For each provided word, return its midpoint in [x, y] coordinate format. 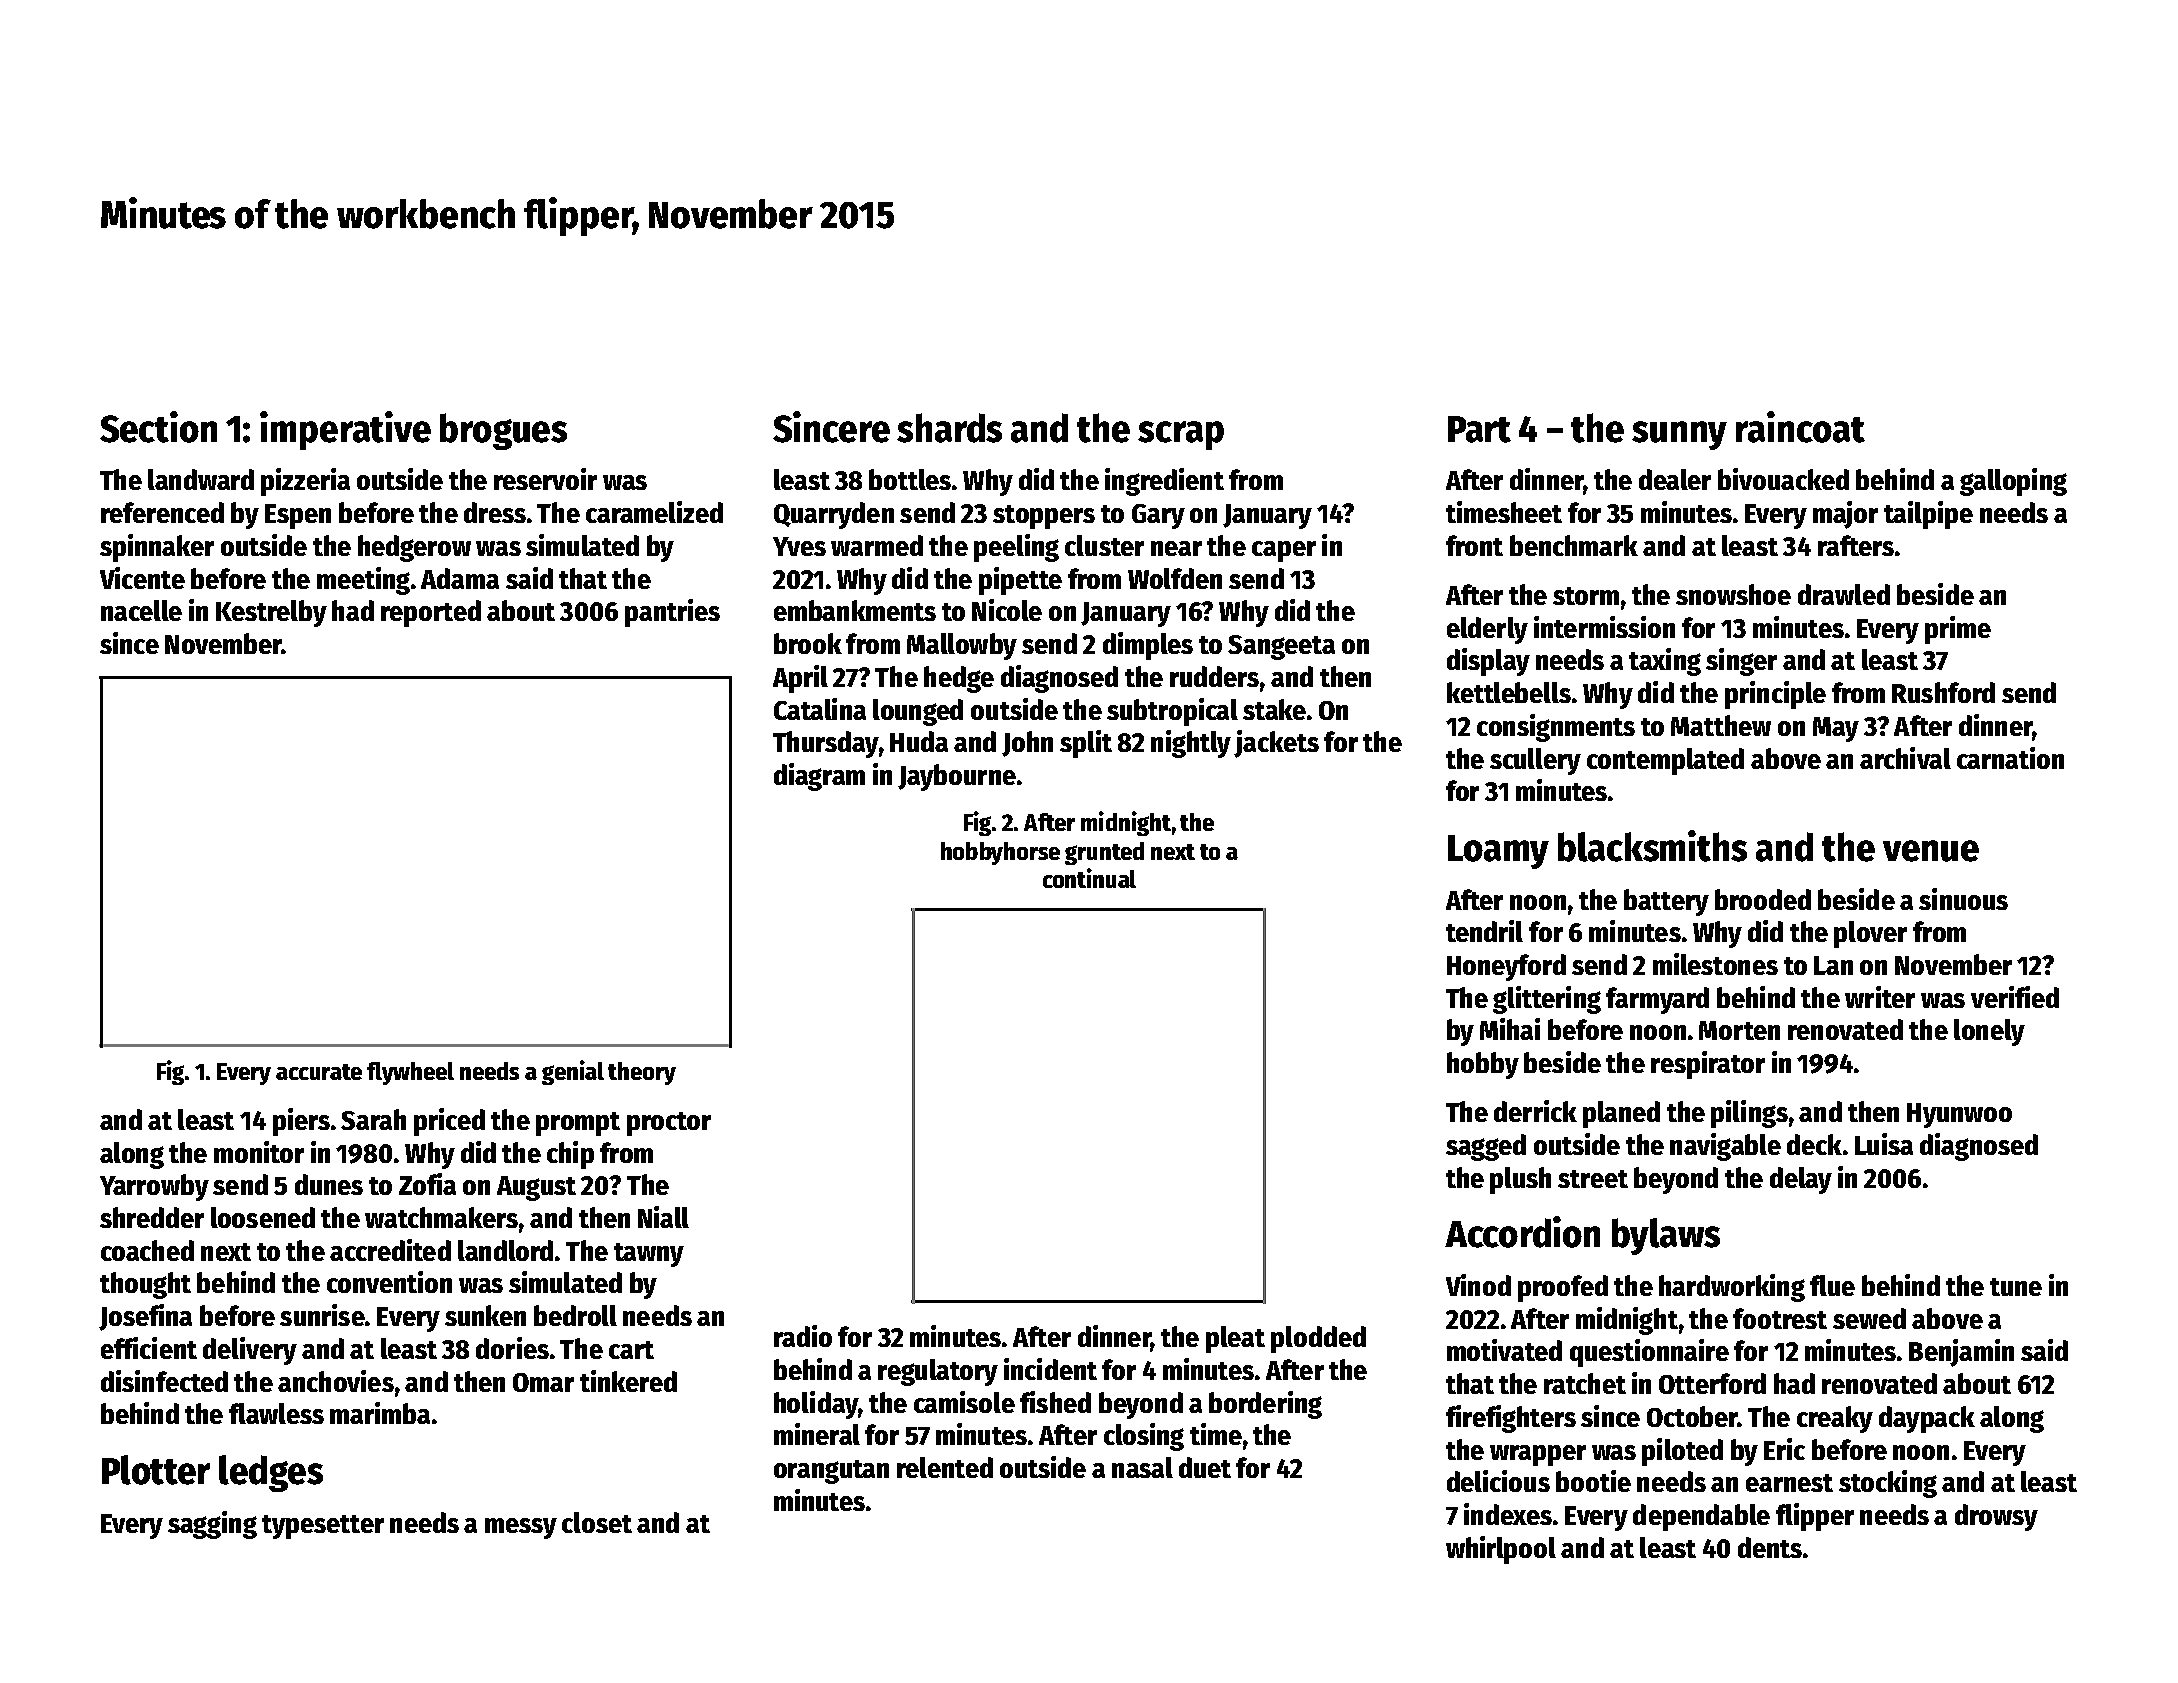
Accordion [1522, 1232]
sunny [1679, 435]
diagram [819, 777]
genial [573, 1072]
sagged [1486, 1147]
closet [597, 1522]
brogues [503, 431]
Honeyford [1506, 967]
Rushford [1943, 692]
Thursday [826, 744]
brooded [1763, 899]
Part [1479, 429]
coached [147, 1250]
